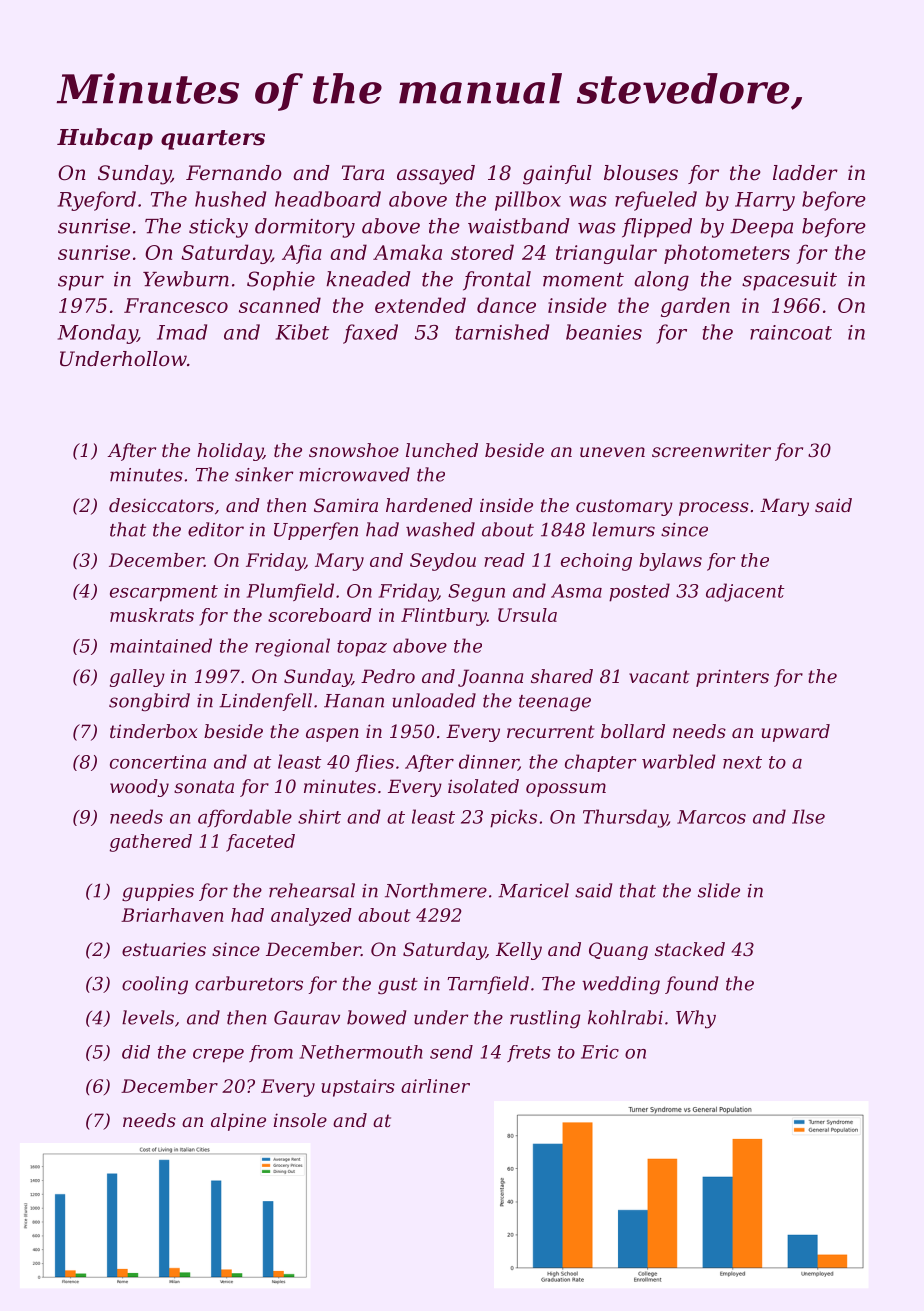  I want to click on isolated, so click(483, 786).
